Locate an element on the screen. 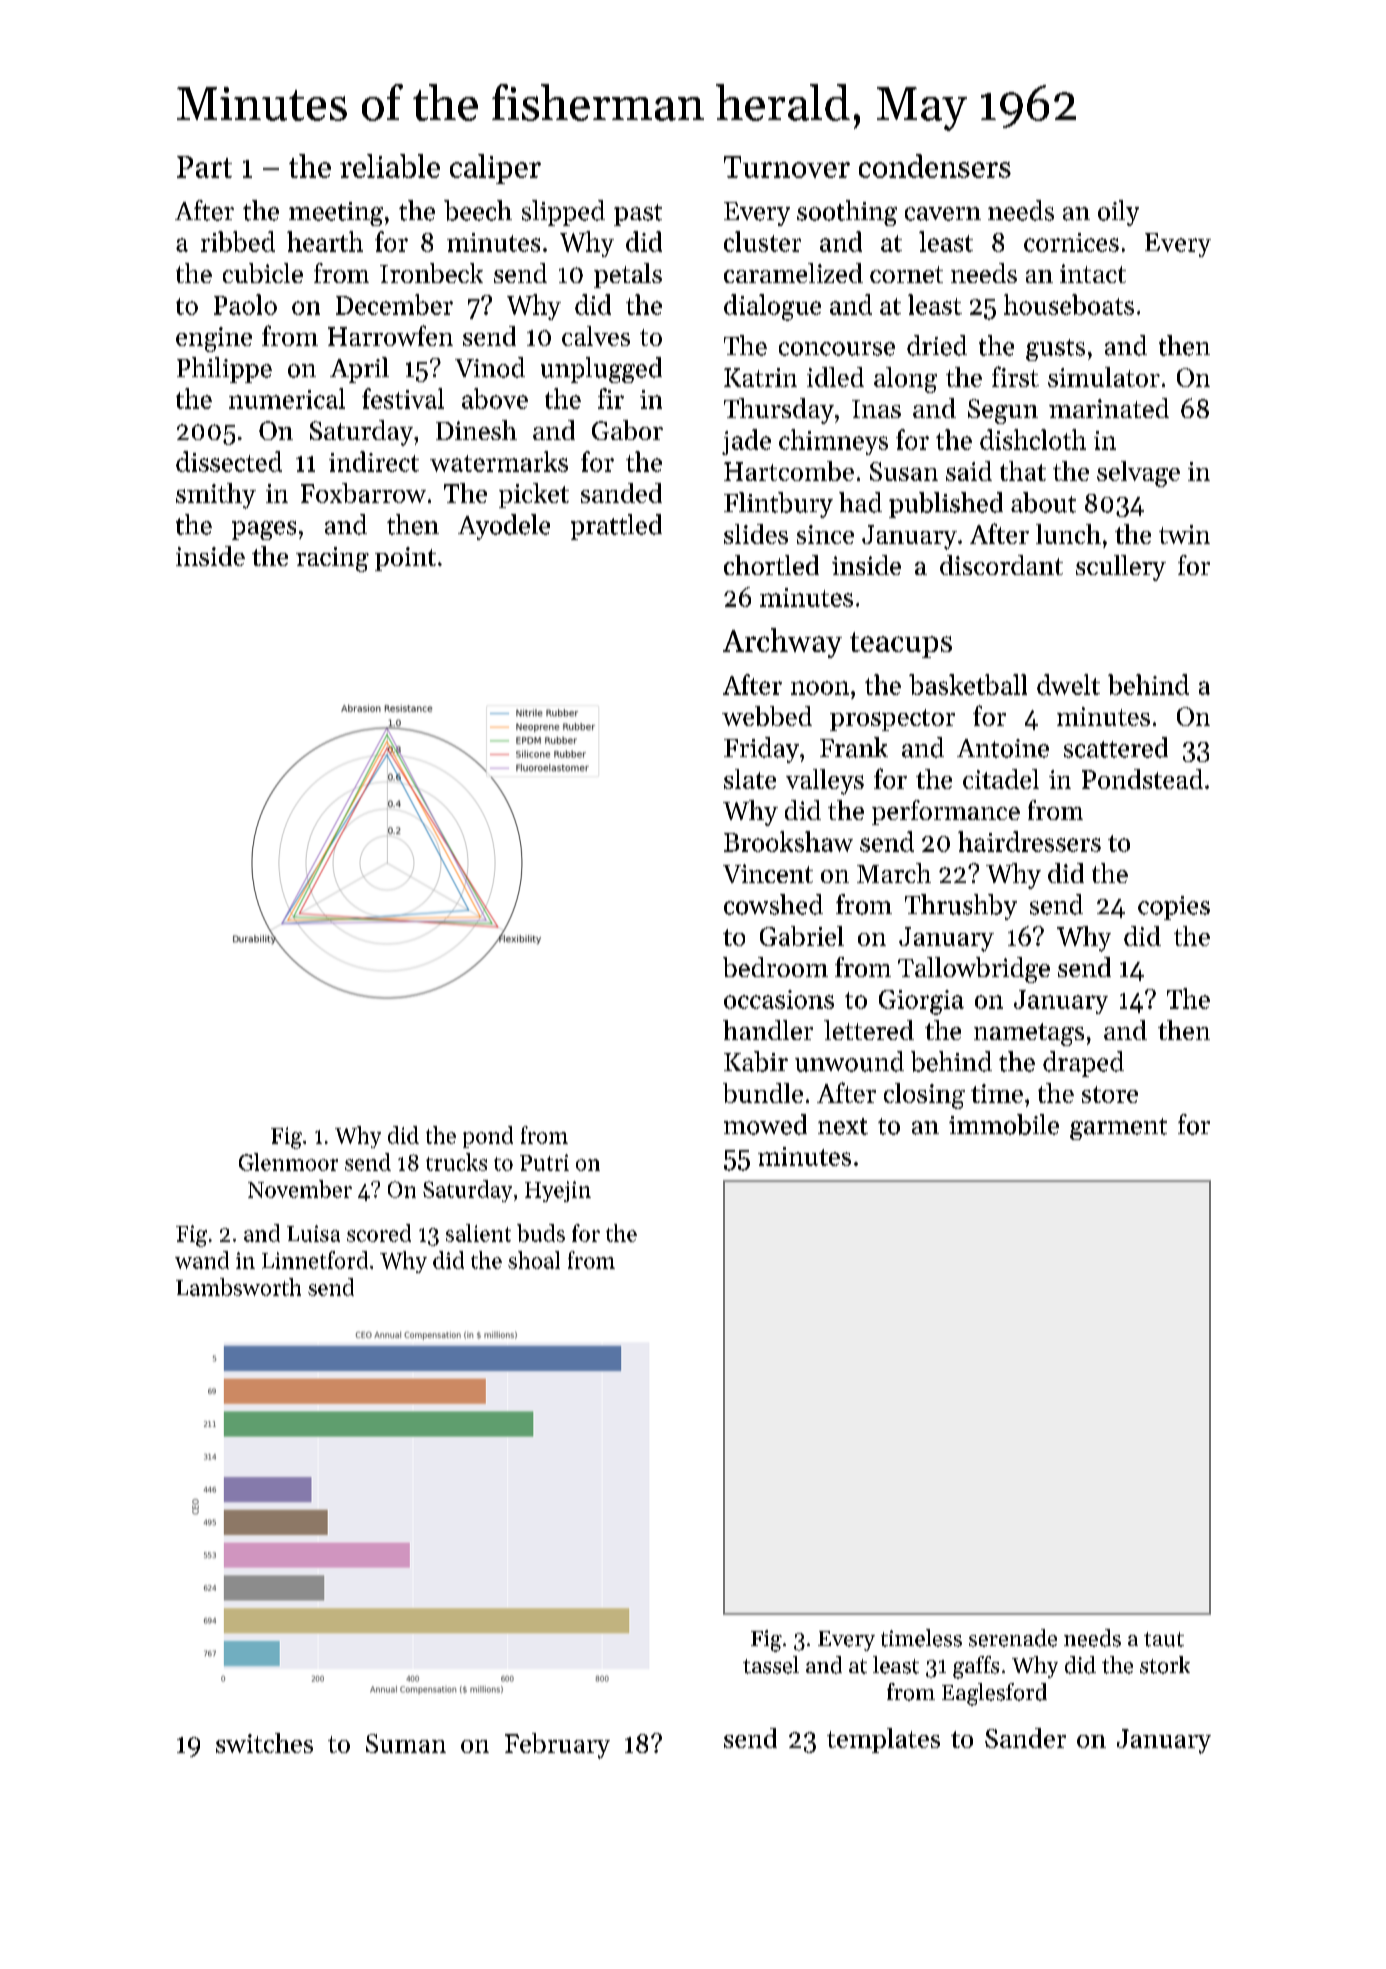 The width and height of the screenshot is (1386, 1969). had is located at coordinates (860, 502).
